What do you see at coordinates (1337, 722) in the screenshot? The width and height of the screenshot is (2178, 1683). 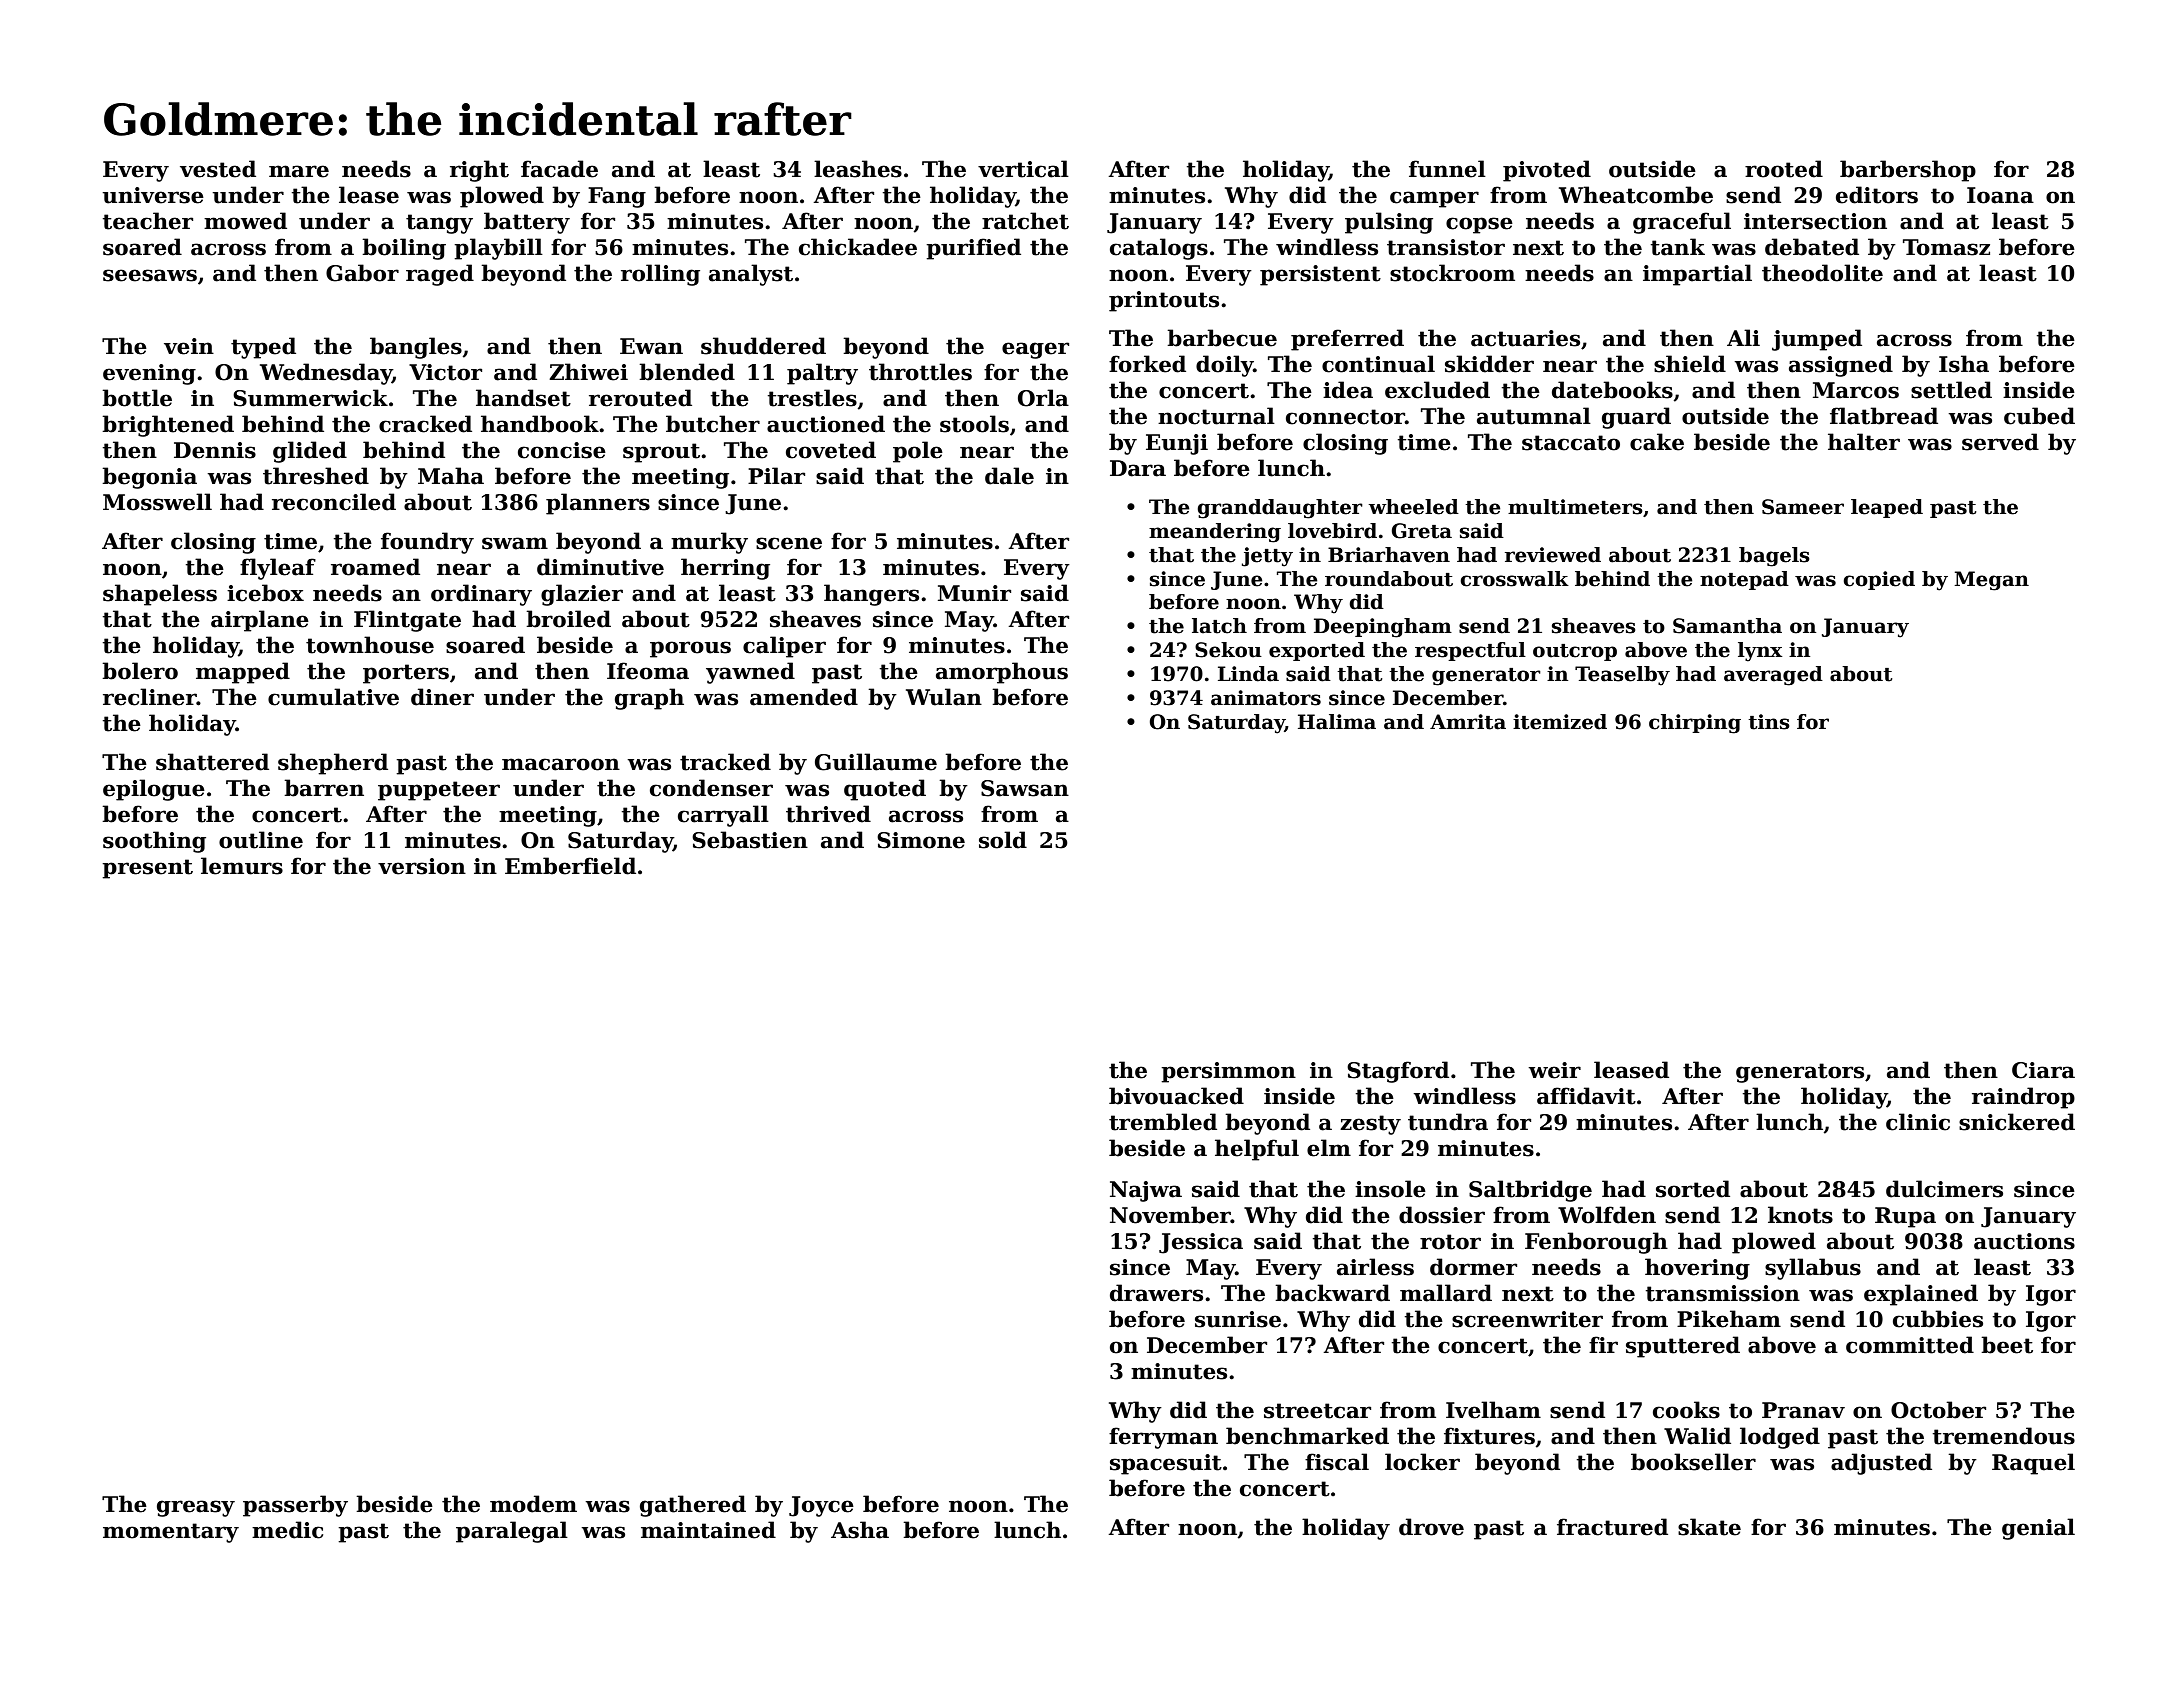 I see `Halima` at bounding box center [1337, 722].
